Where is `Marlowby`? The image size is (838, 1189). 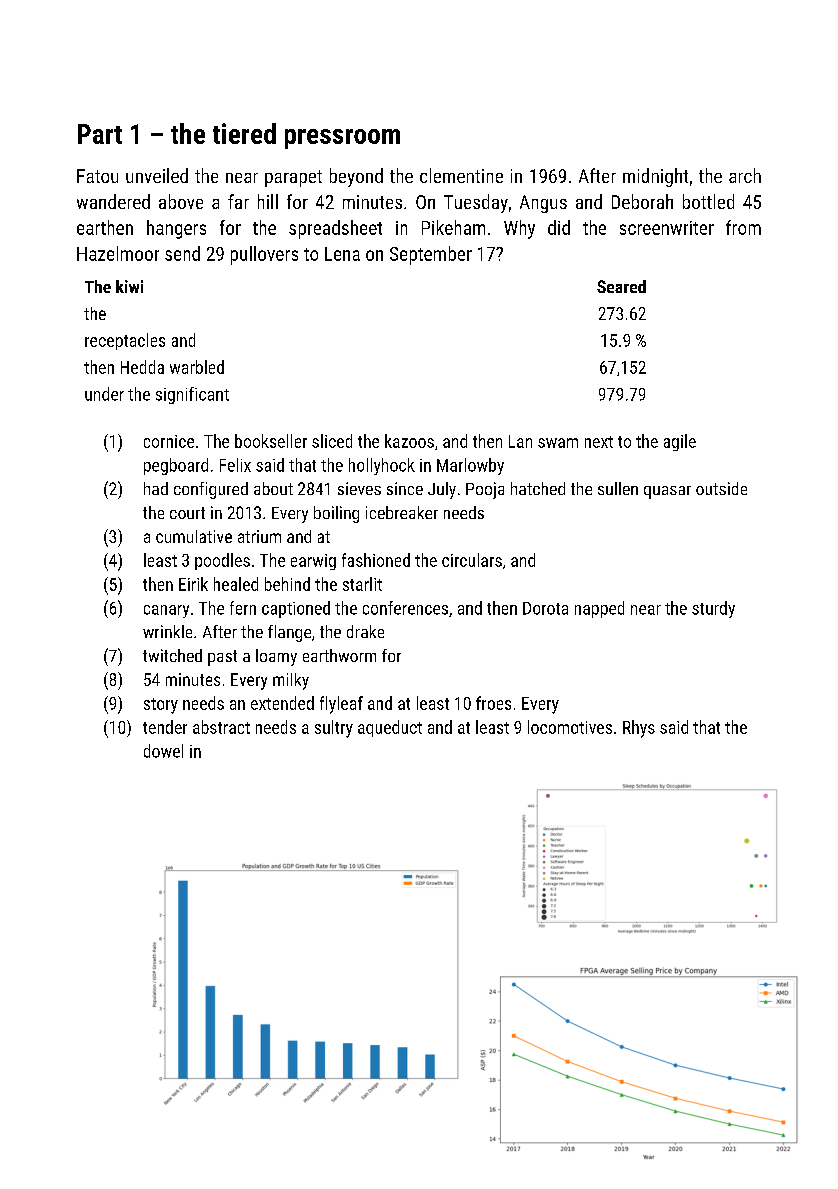 Marlowby is located at coordinates (470, 466).
